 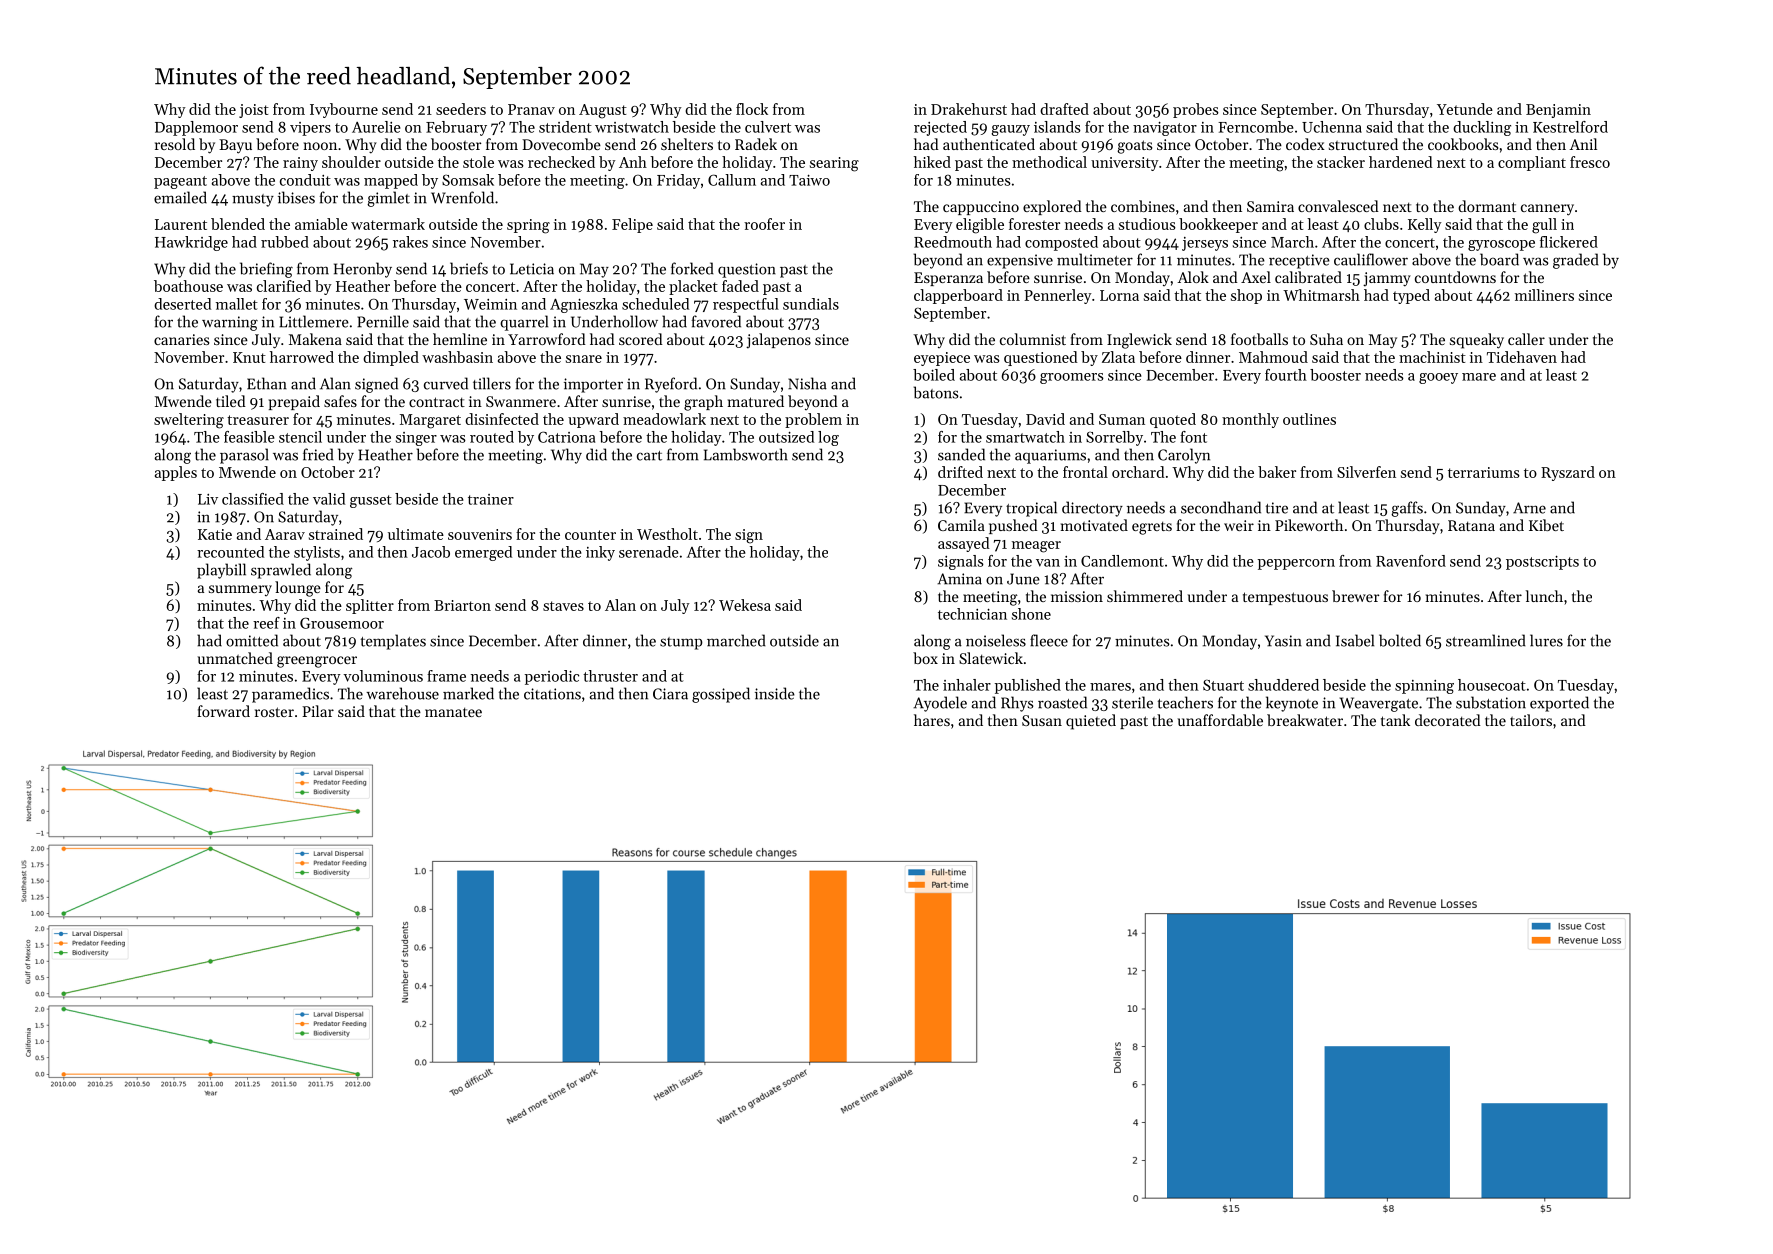 What do you see at coordinates (932, 720) in the screenshot?
I see `hares` at bounding box center [932, 720].
